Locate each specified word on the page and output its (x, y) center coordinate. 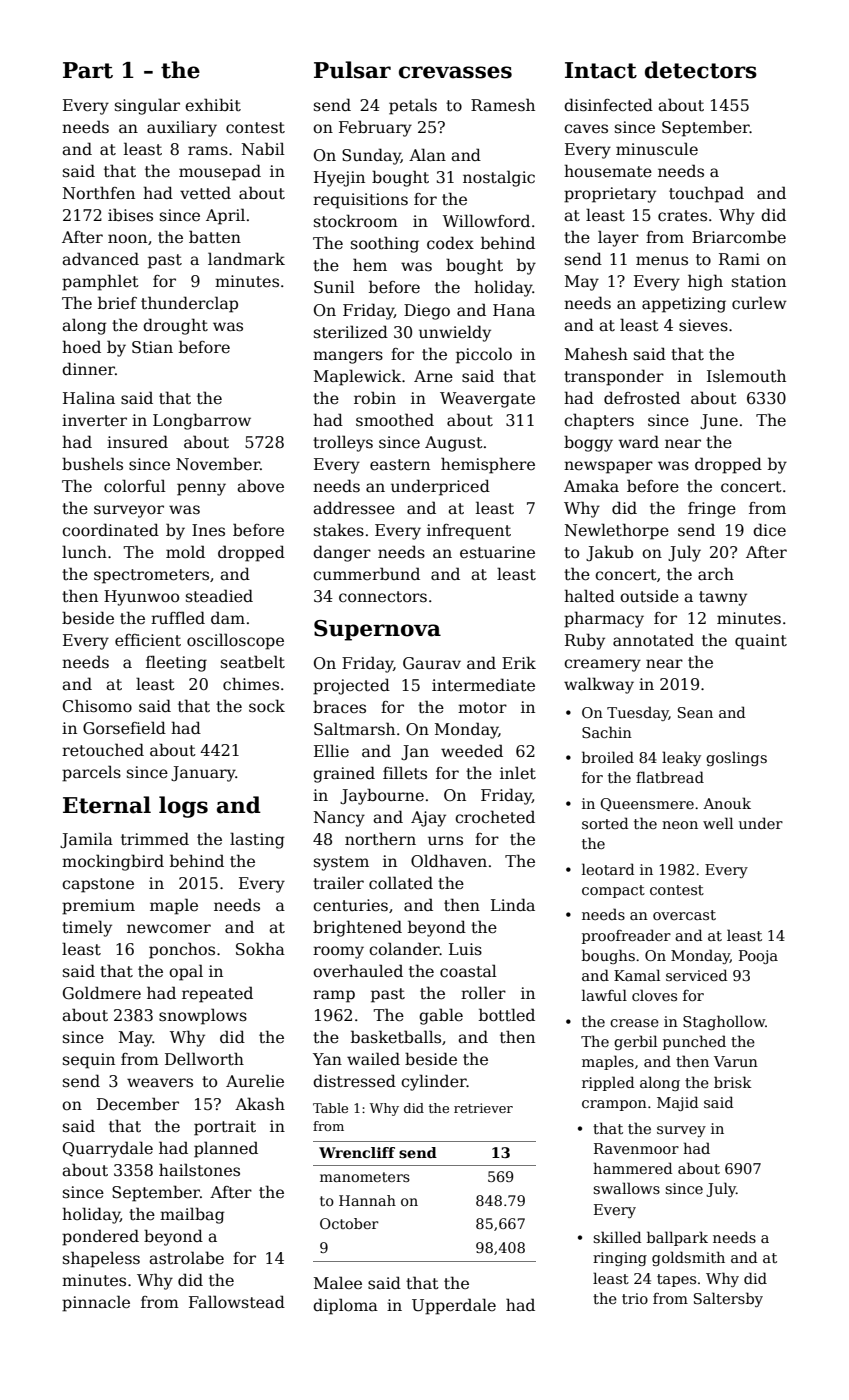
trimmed (155, 839)
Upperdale (454, 1306)
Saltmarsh (354, 729)
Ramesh (503, 105)
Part (88, 70)
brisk (733, 1082)
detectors (701, 70)
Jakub (609, 553)
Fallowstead (237, 1302)
